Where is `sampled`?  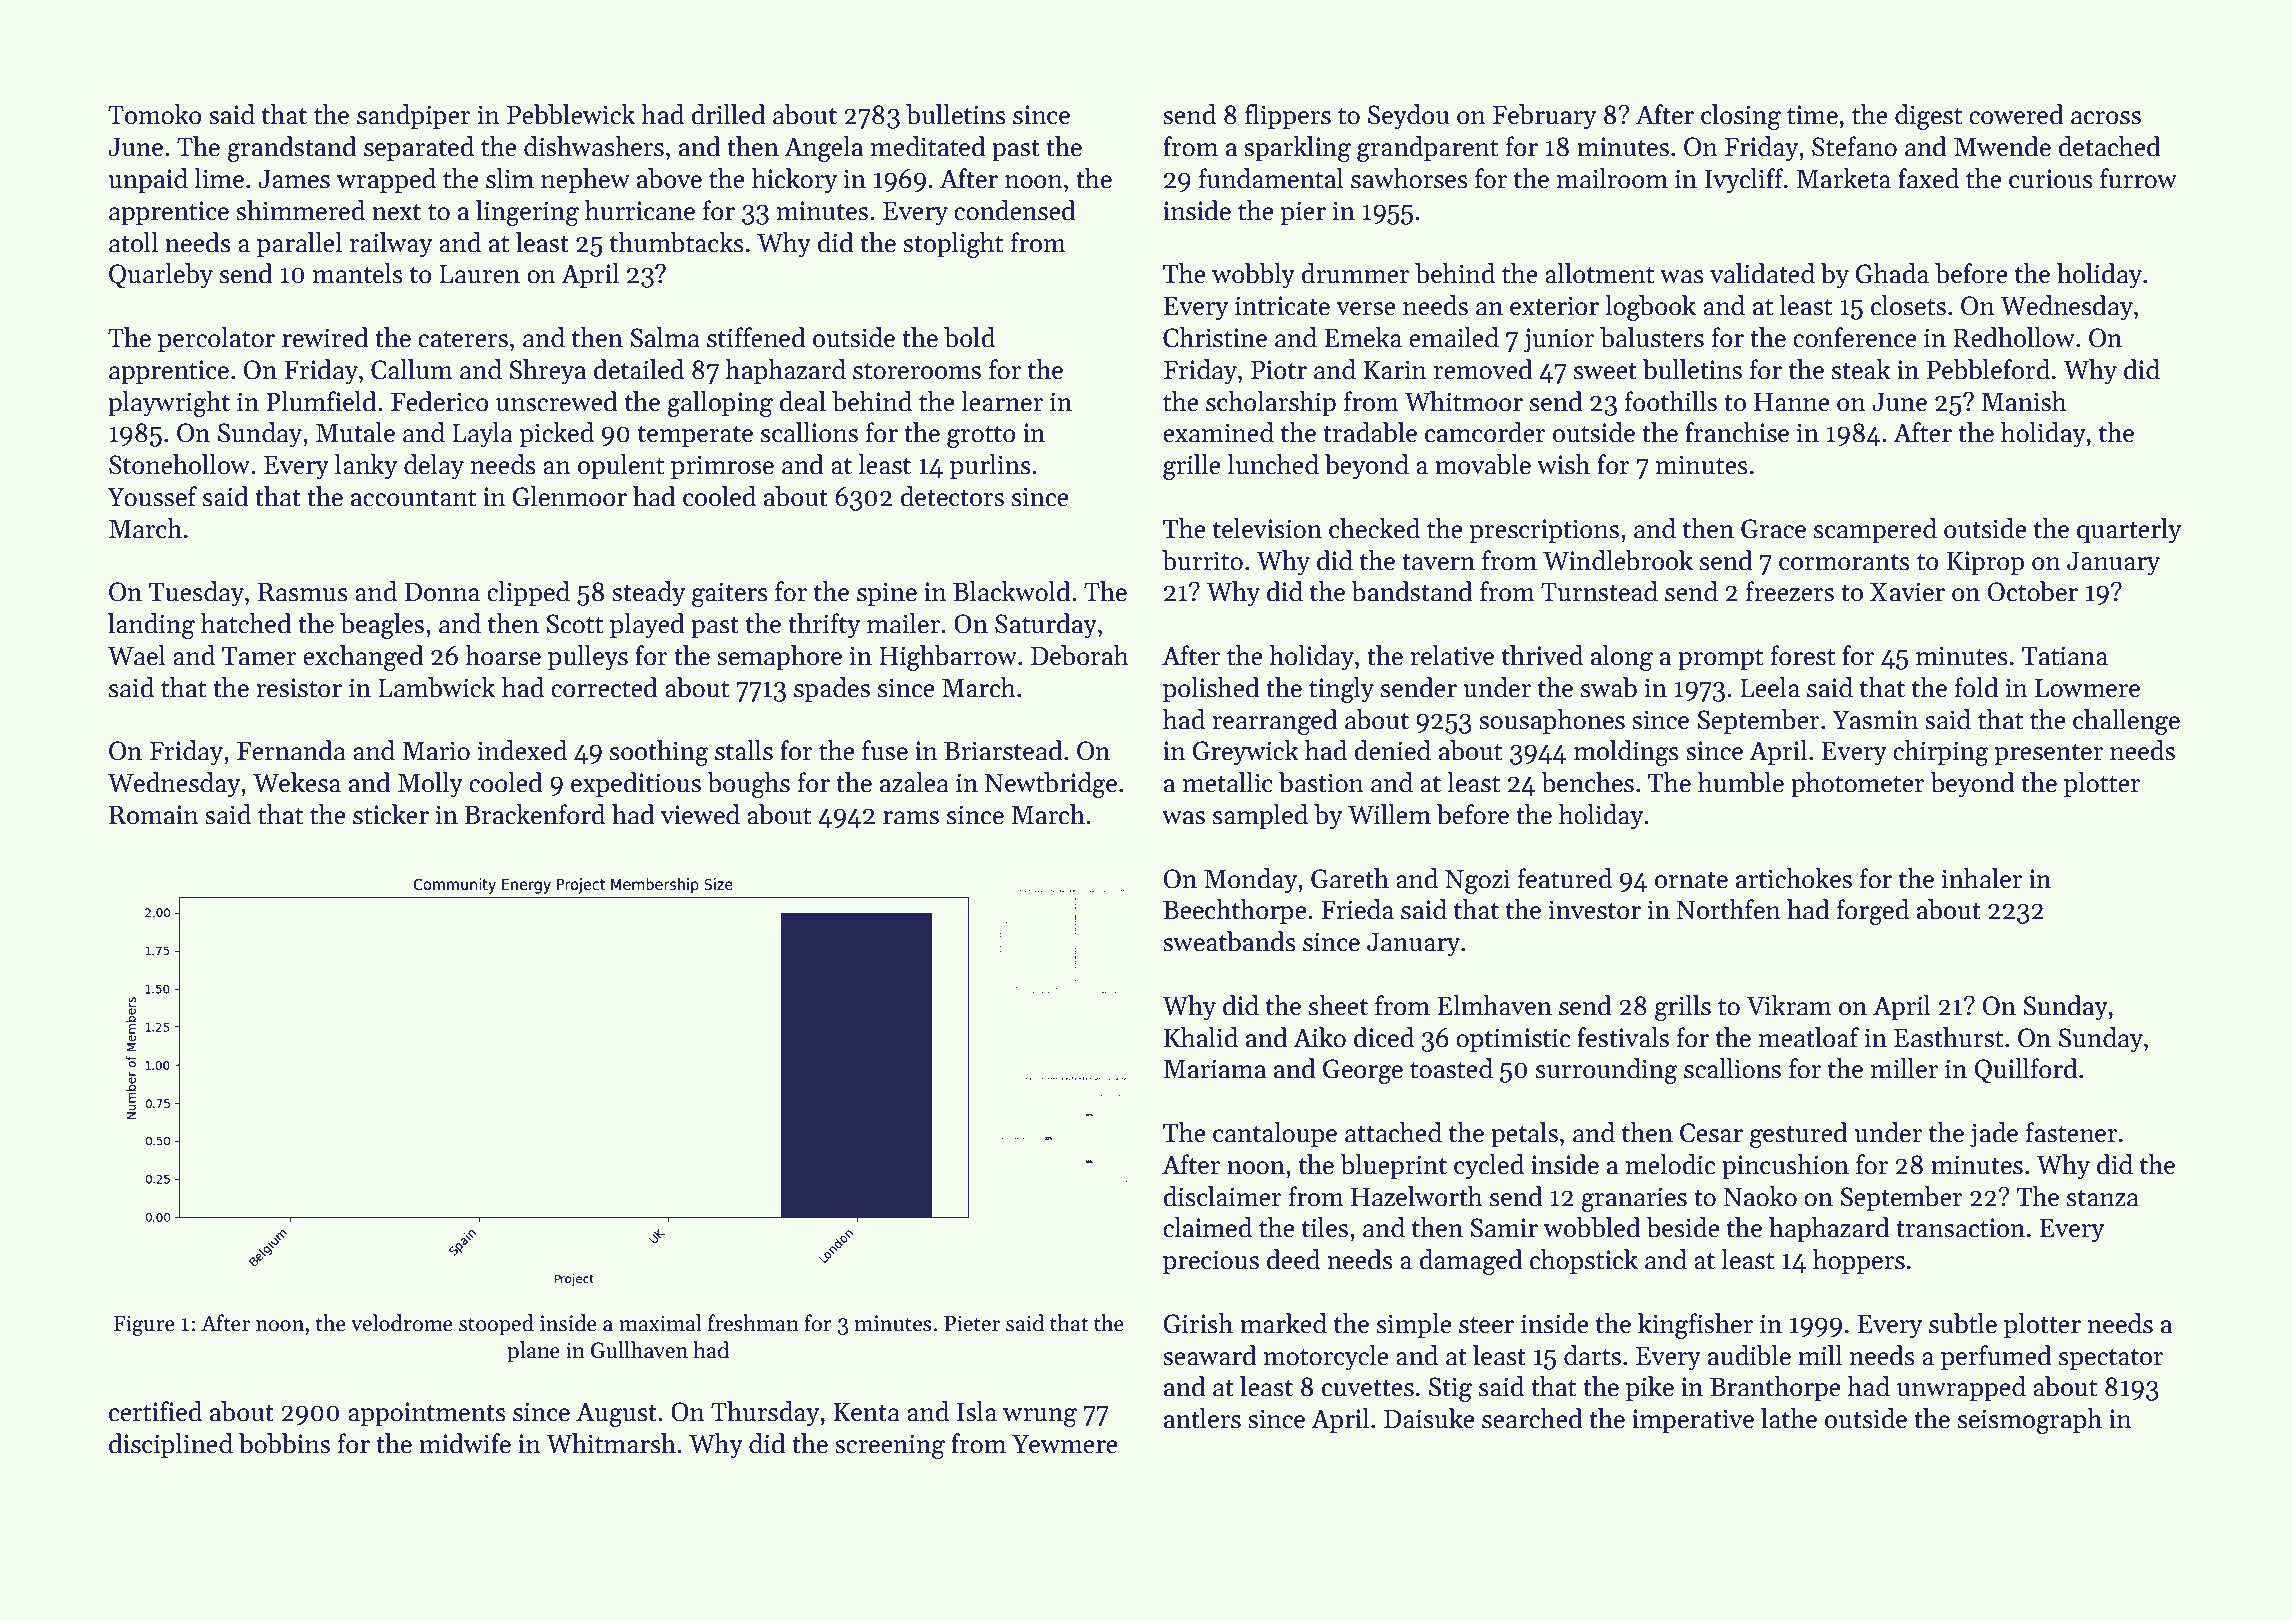
sampled is located at coordinates (1260, 817).
